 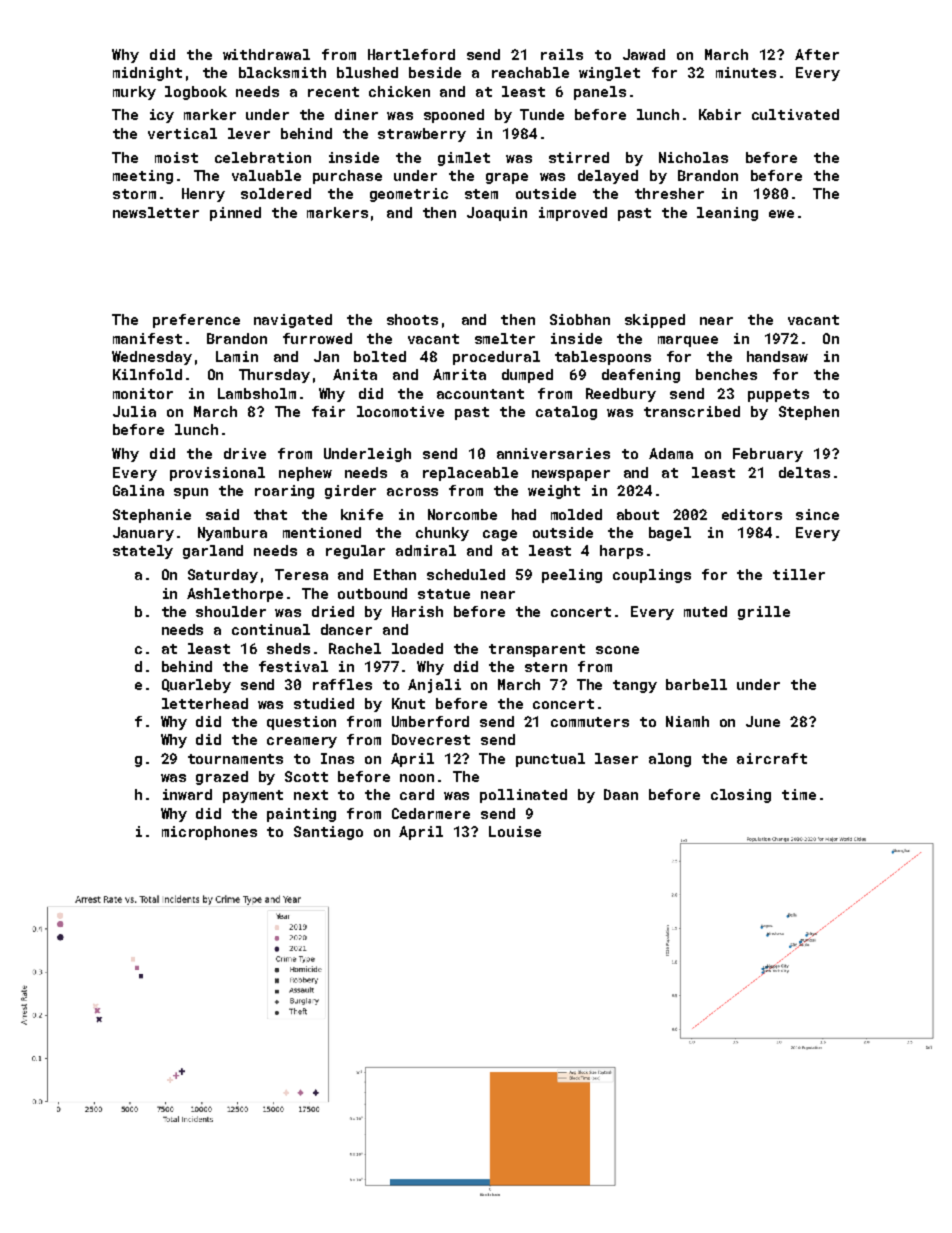 What do you see at coordinates (580, 319) in the page?
I see `Siobhan` at bounding box center [580, 319].
